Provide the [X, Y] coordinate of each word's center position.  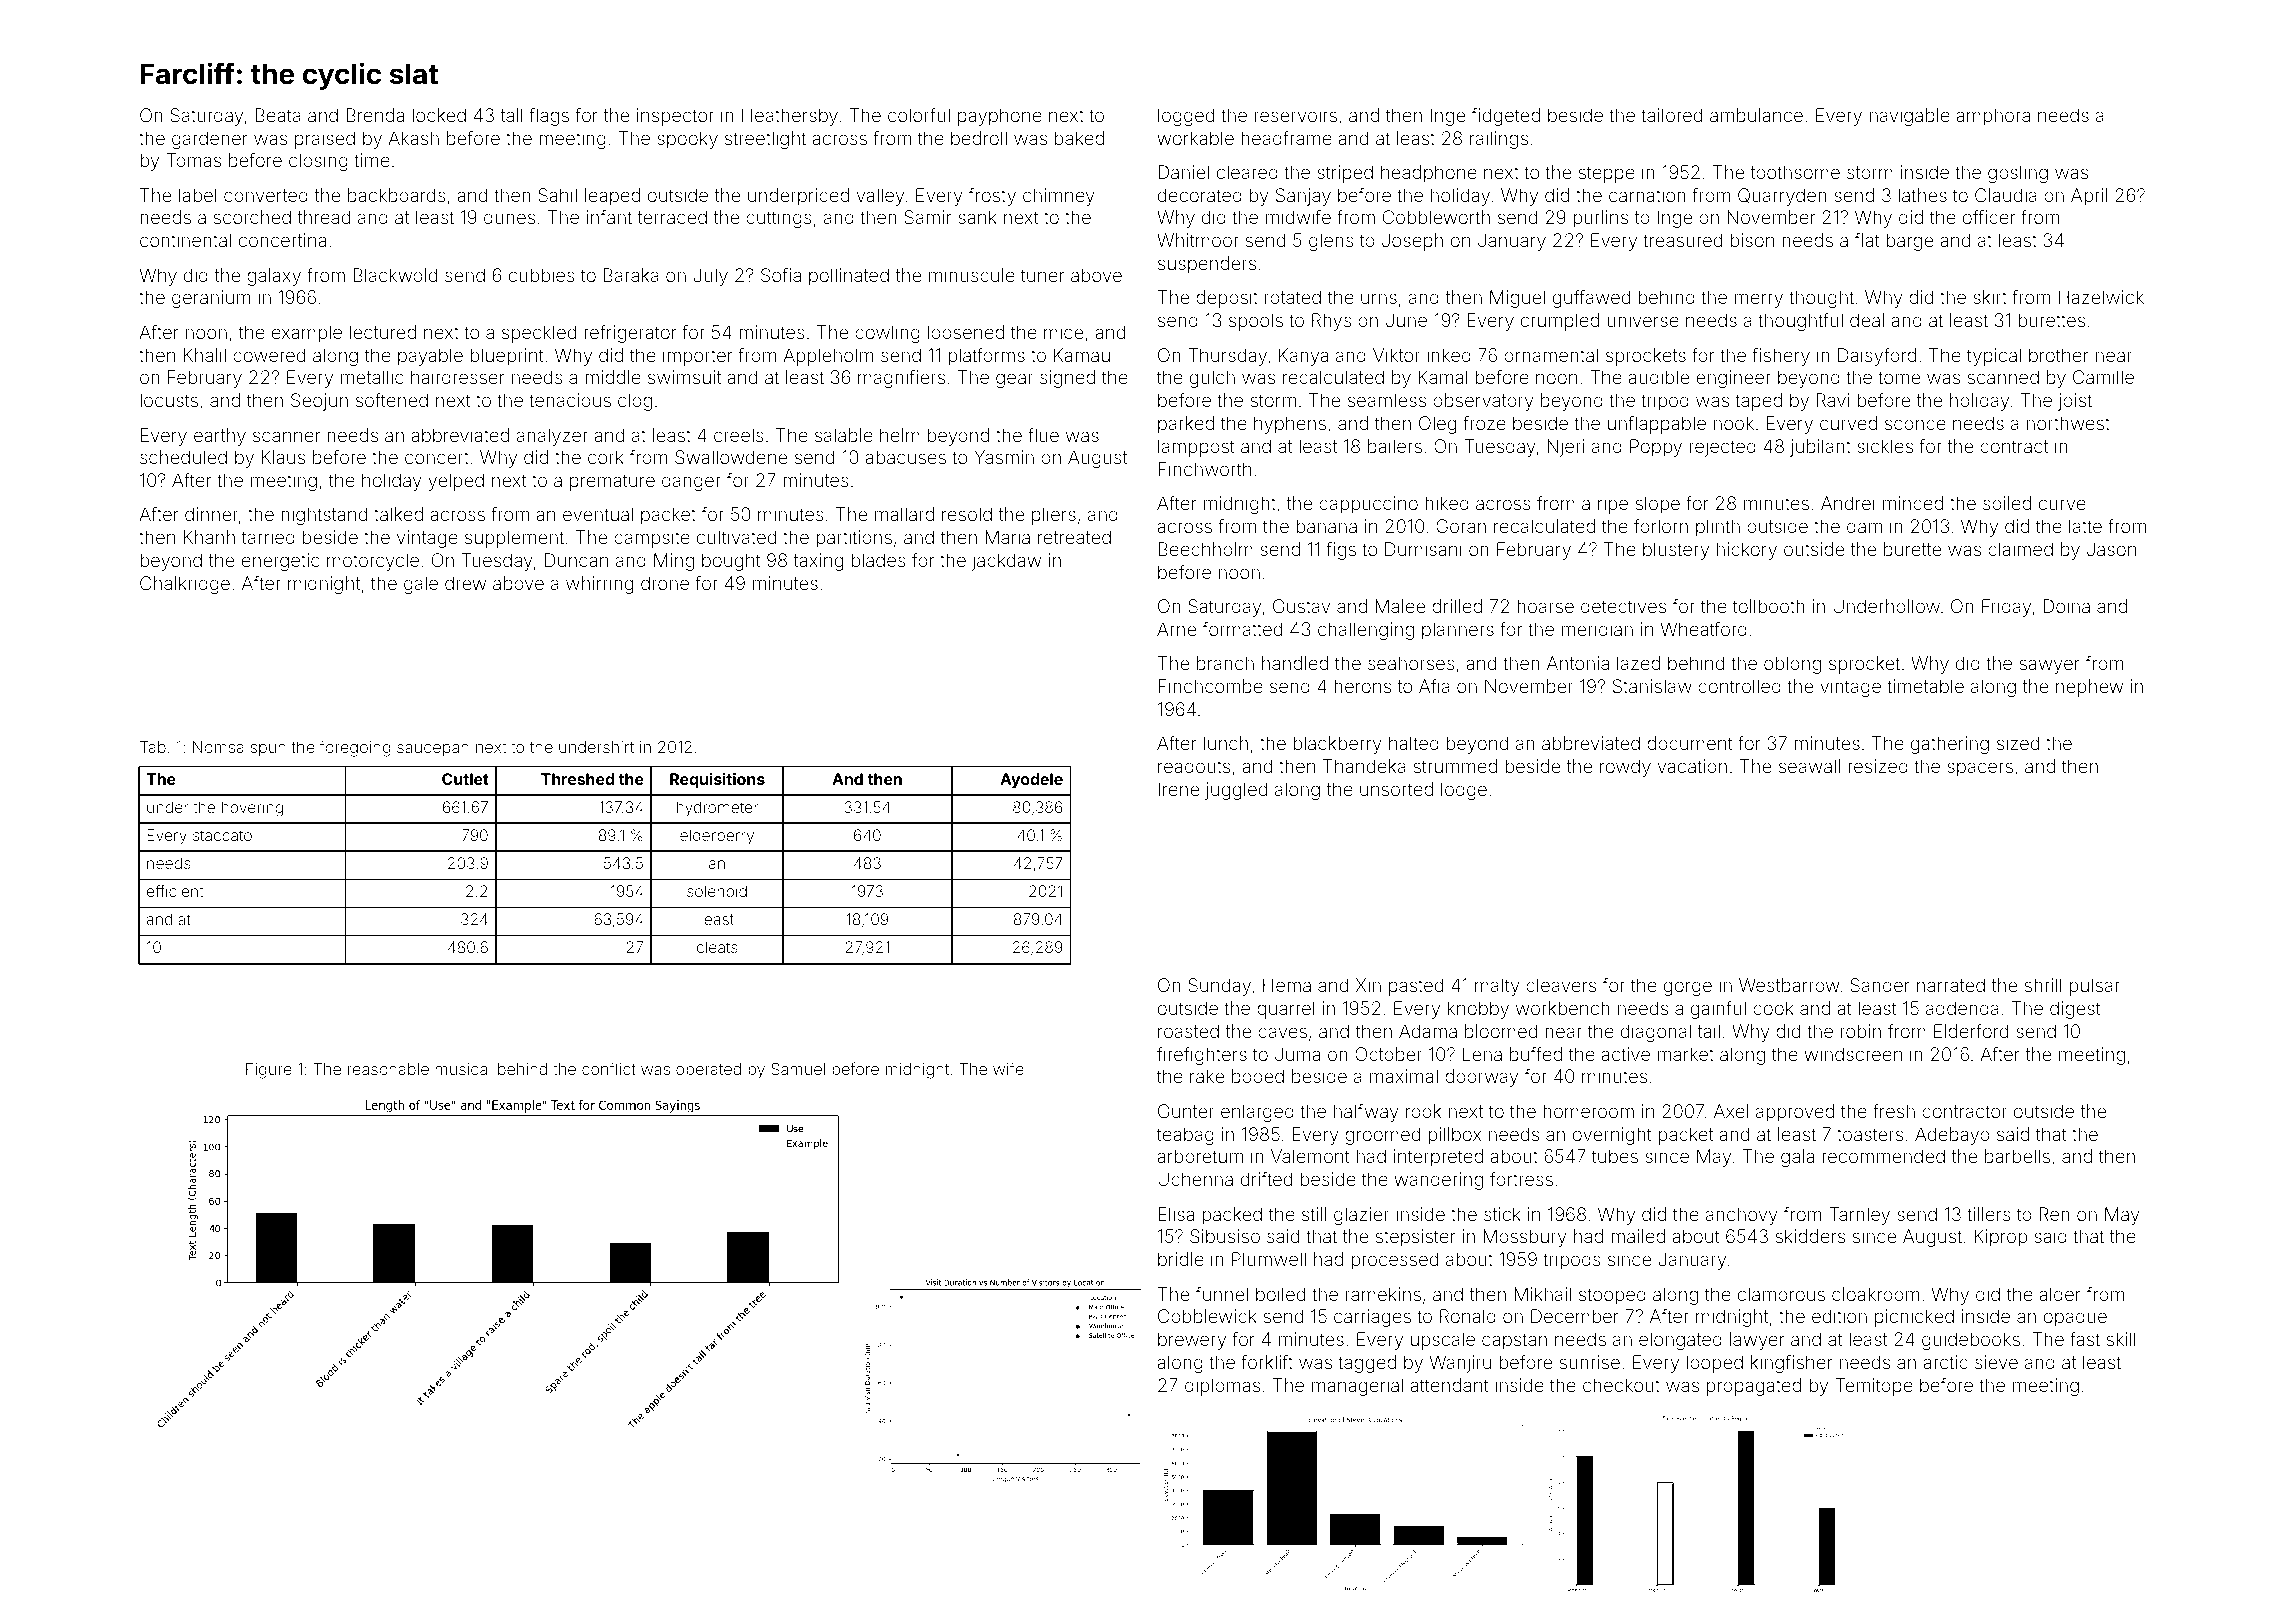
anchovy [1742, 1216]
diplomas [1222, 1387]
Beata [278, 115]
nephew [2089, 688]
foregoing [355, 748]
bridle [1181, 1259]
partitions [854, 539]
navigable [1910, 117]
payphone [1000, 117]
